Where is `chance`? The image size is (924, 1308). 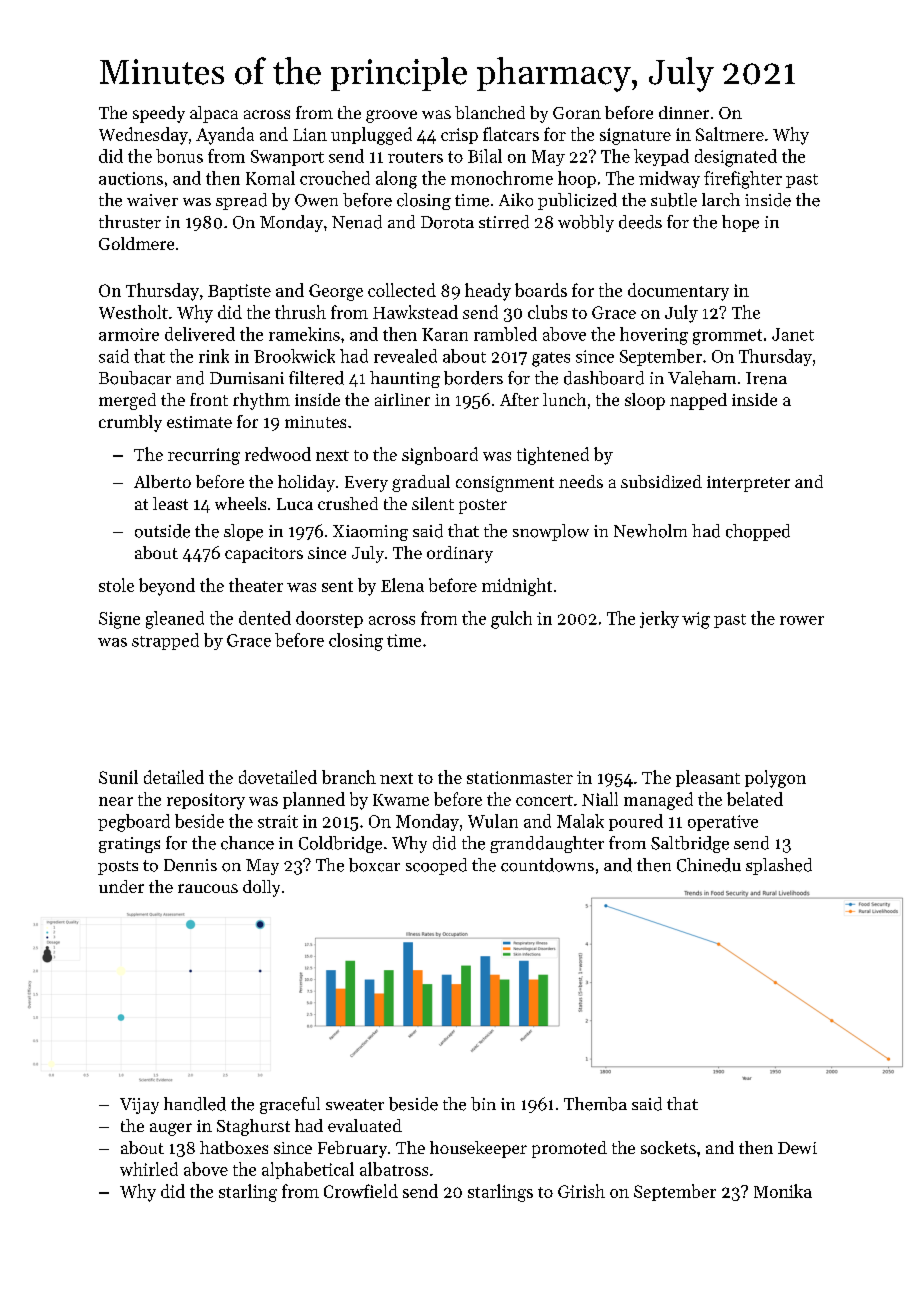 chance is located at coordinates (247, 843).
